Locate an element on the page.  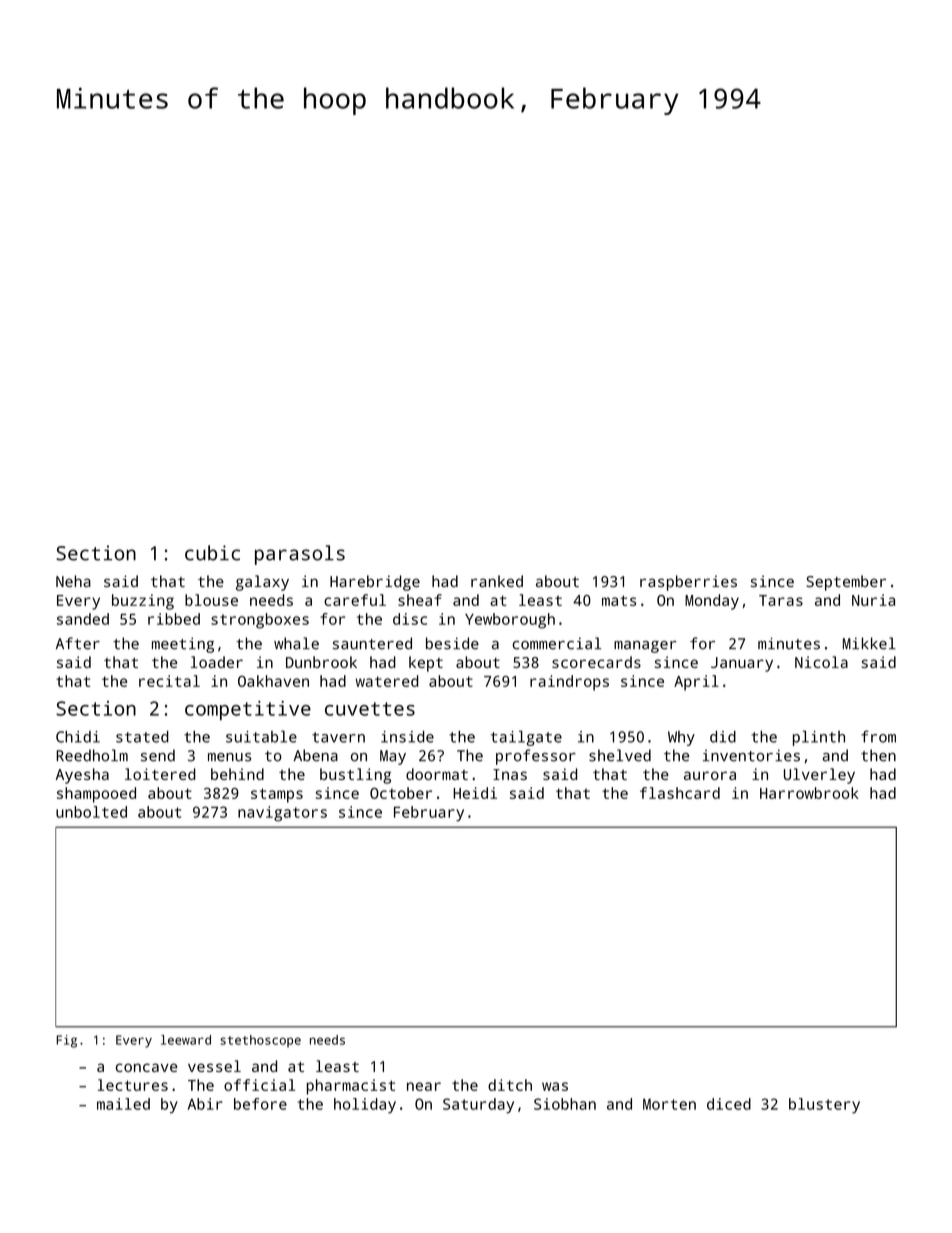
mailed is located at coordinates (123, 1104).
